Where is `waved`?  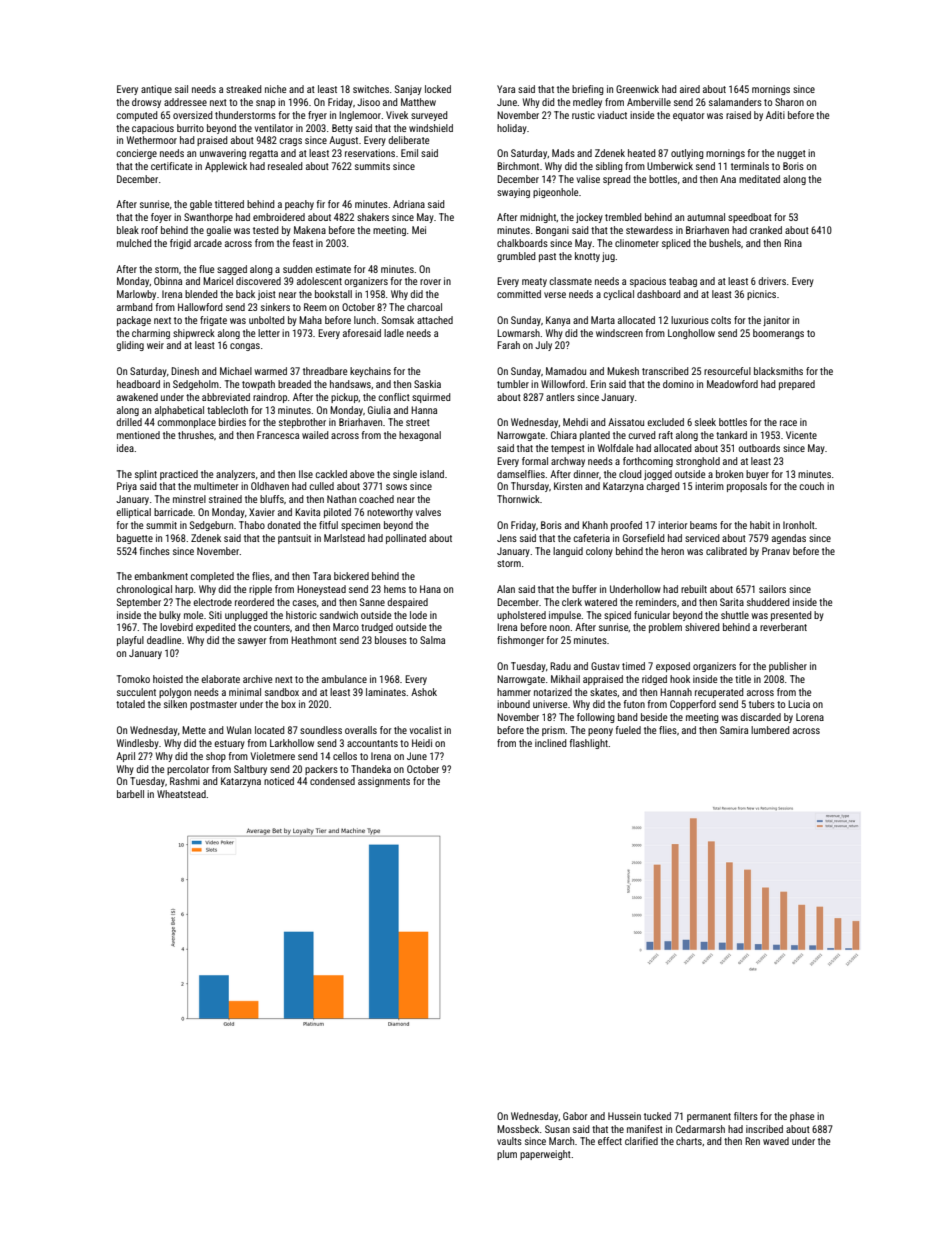 waved is located at coordinates (776, 1141).
